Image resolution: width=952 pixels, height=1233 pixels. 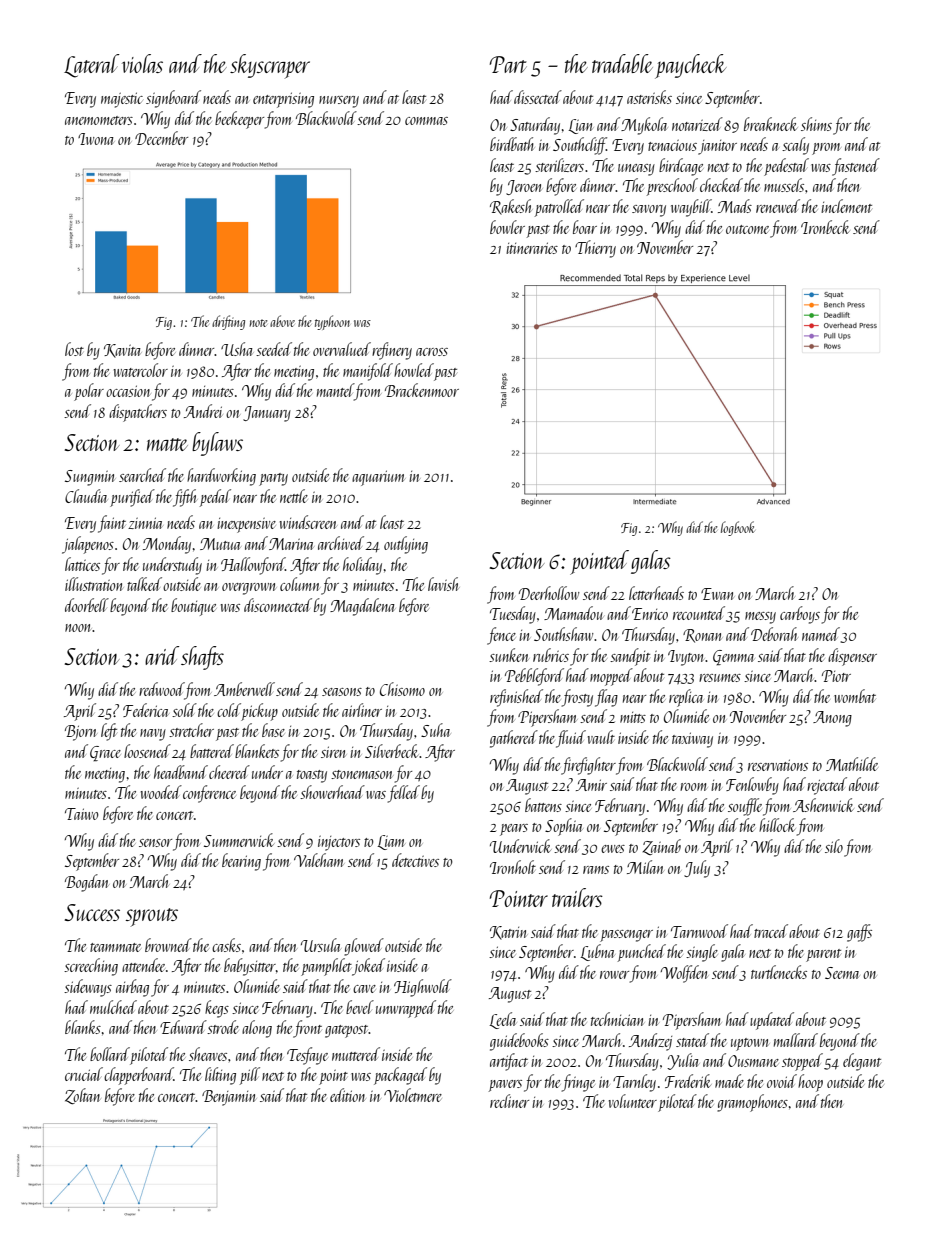 I want to click on Deerhollow, so click(x=549, y=593).
